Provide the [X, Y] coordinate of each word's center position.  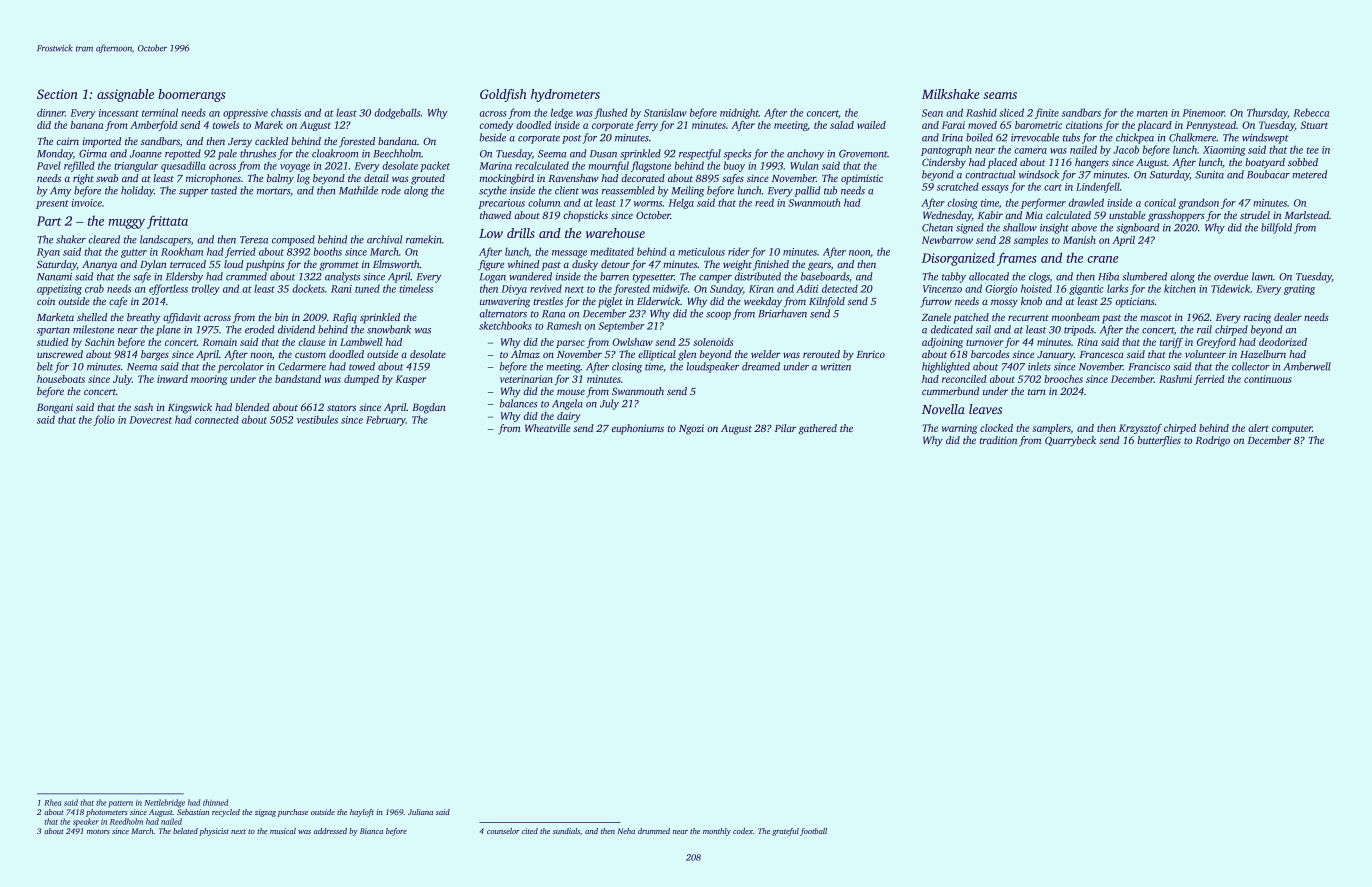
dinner [51, 112]
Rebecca [1311, 112]
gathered [817, 429]
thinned [215, 802]
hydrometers [565, 95]
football [813, 832]
